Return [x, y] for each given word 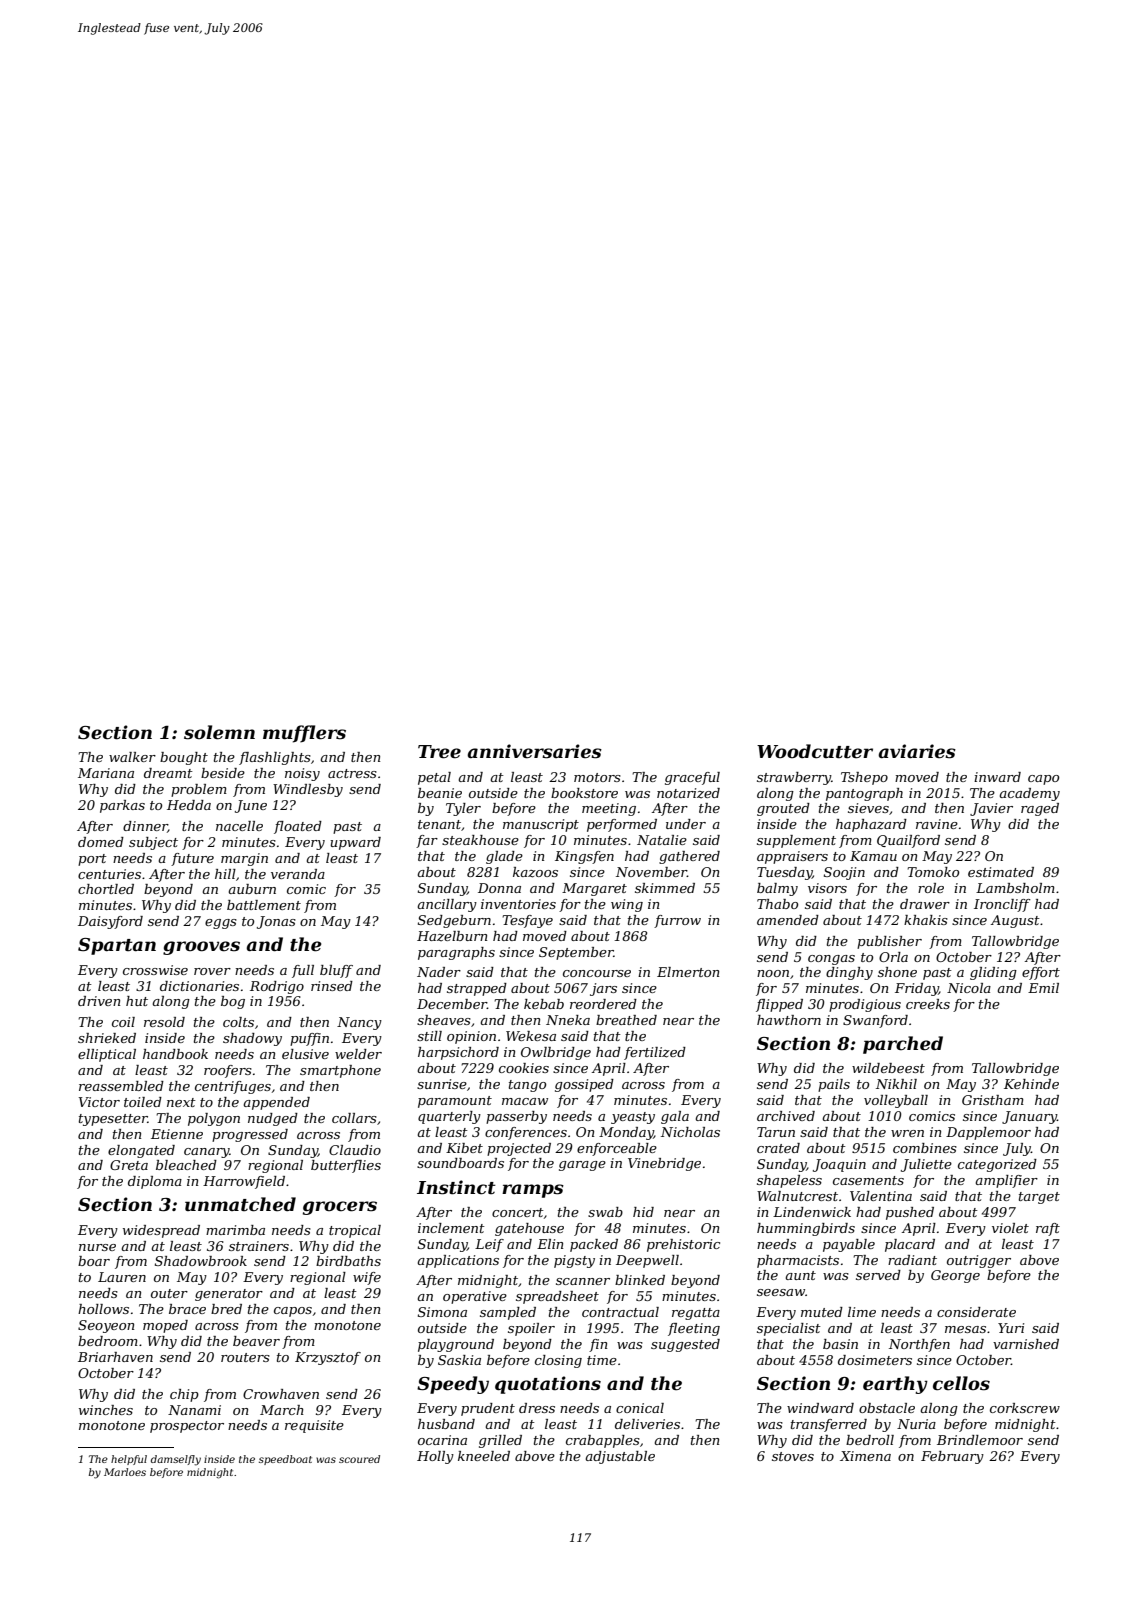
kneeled [484, 1456]
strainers [259, 1246]
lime [862, 1312]
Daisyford [110, 922]
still [429, 1036]
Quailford [908, 841]
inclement [451, 1228]
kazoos [535, 872]
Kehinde [1031, 1084]
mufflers [304, 734]
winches [106, 1410]
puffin [309, 1039]
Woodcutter [815, 751]
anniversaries [534, 751]
